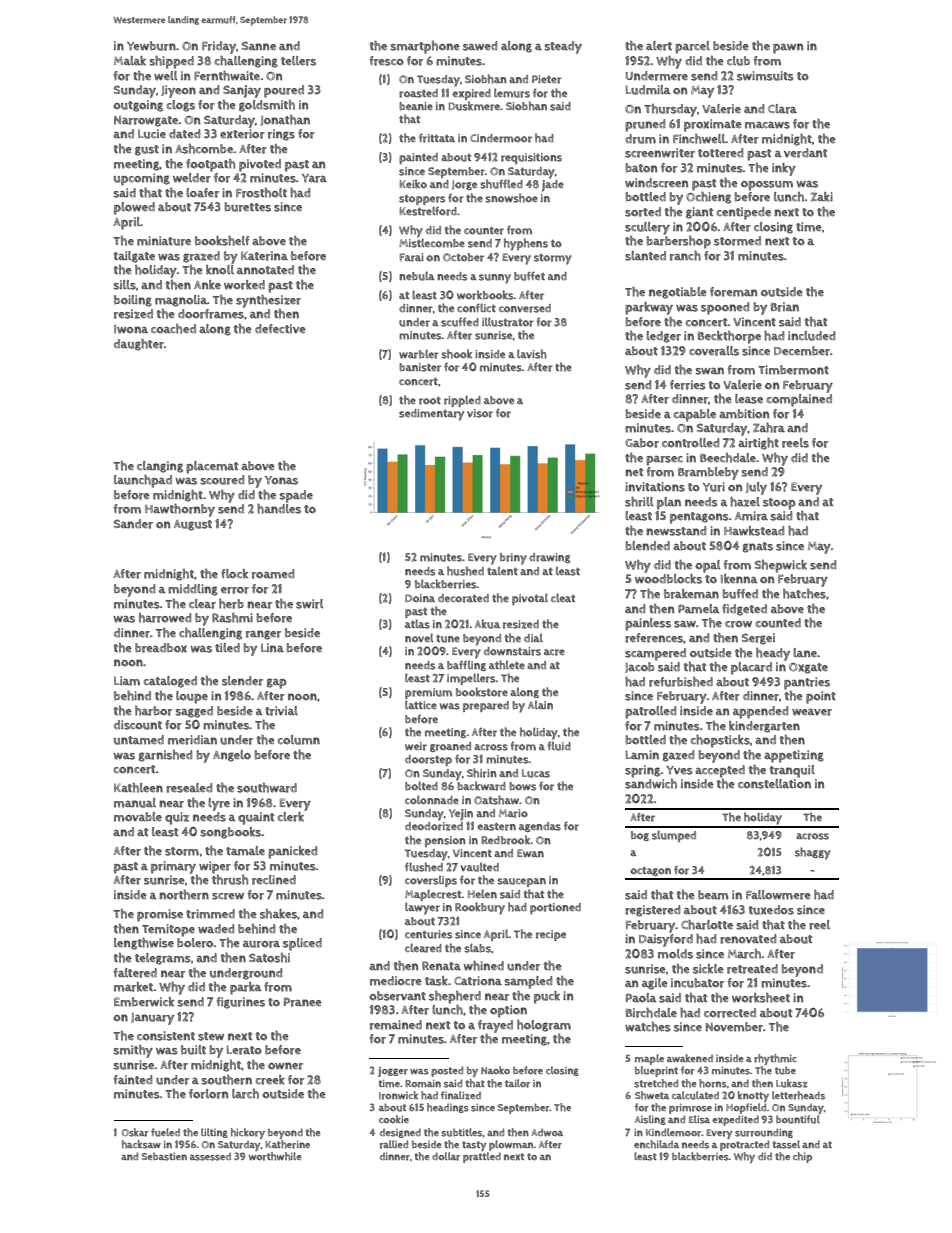  What do you see at coordinates (799, 400) in the document?
I see `complained` at bounding box center [799, 400].
